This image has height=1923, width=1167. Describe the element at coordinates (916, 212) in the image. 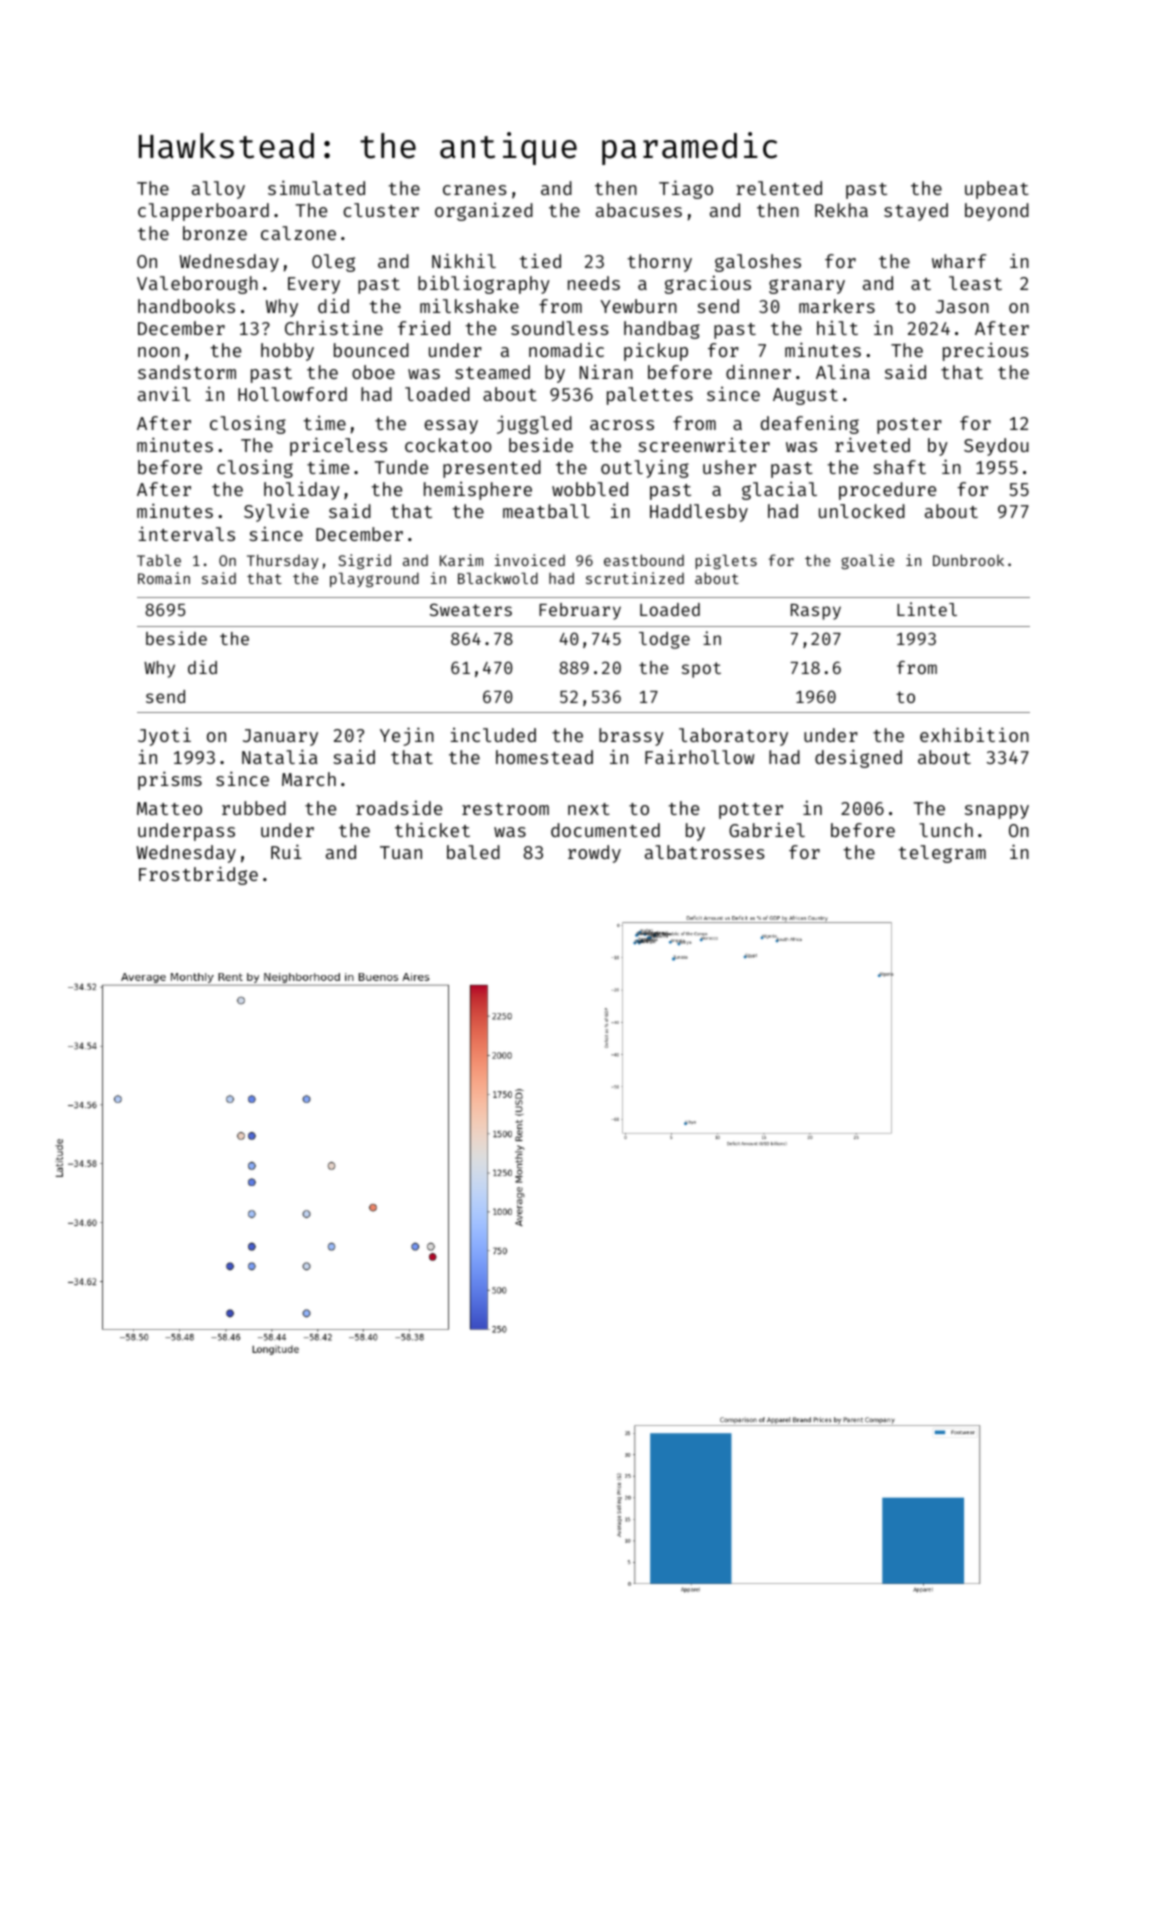

I see `stayed` at that location.
